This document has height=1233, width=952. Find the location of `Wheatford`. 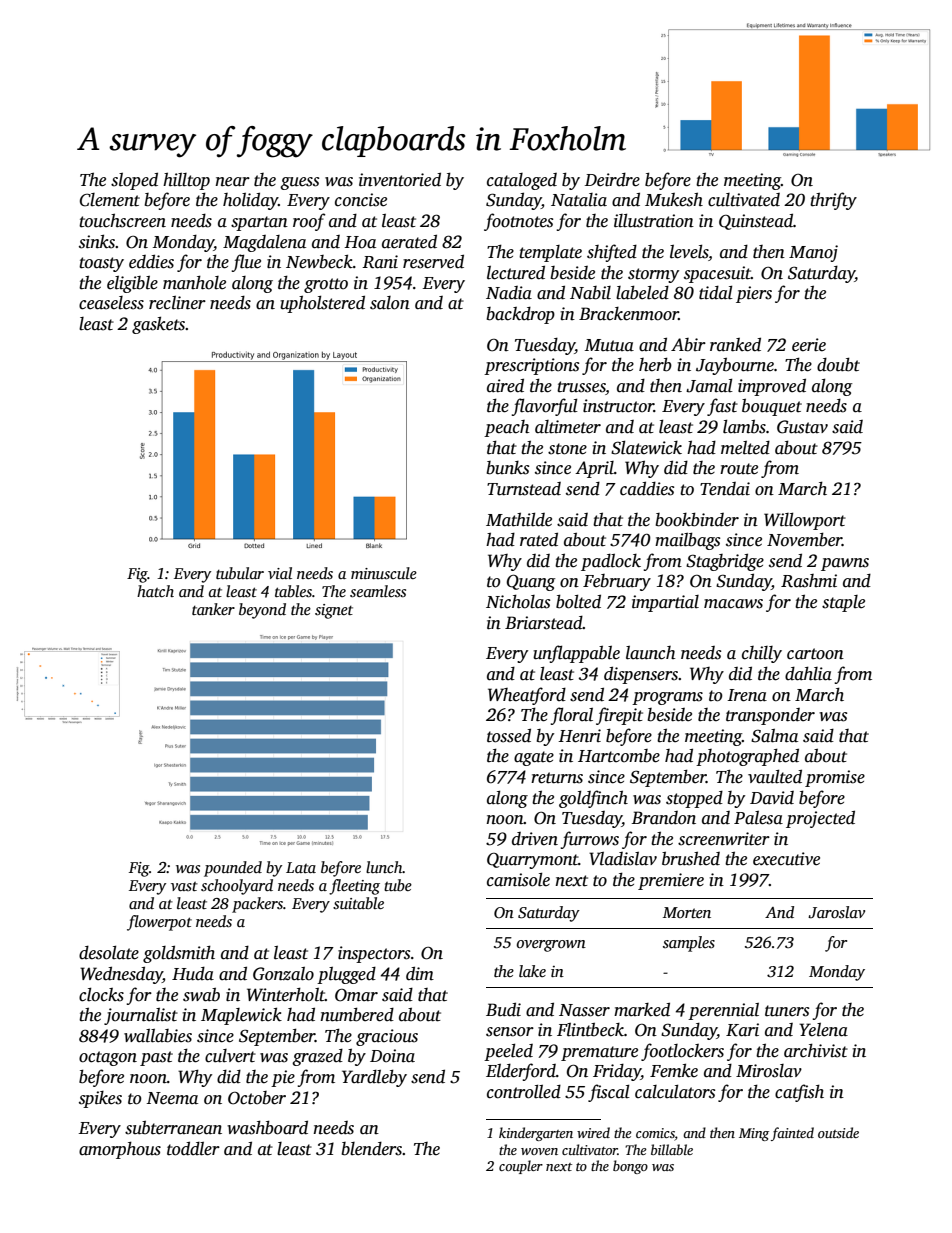

Wheatford is located at coordinates (527, 696).
